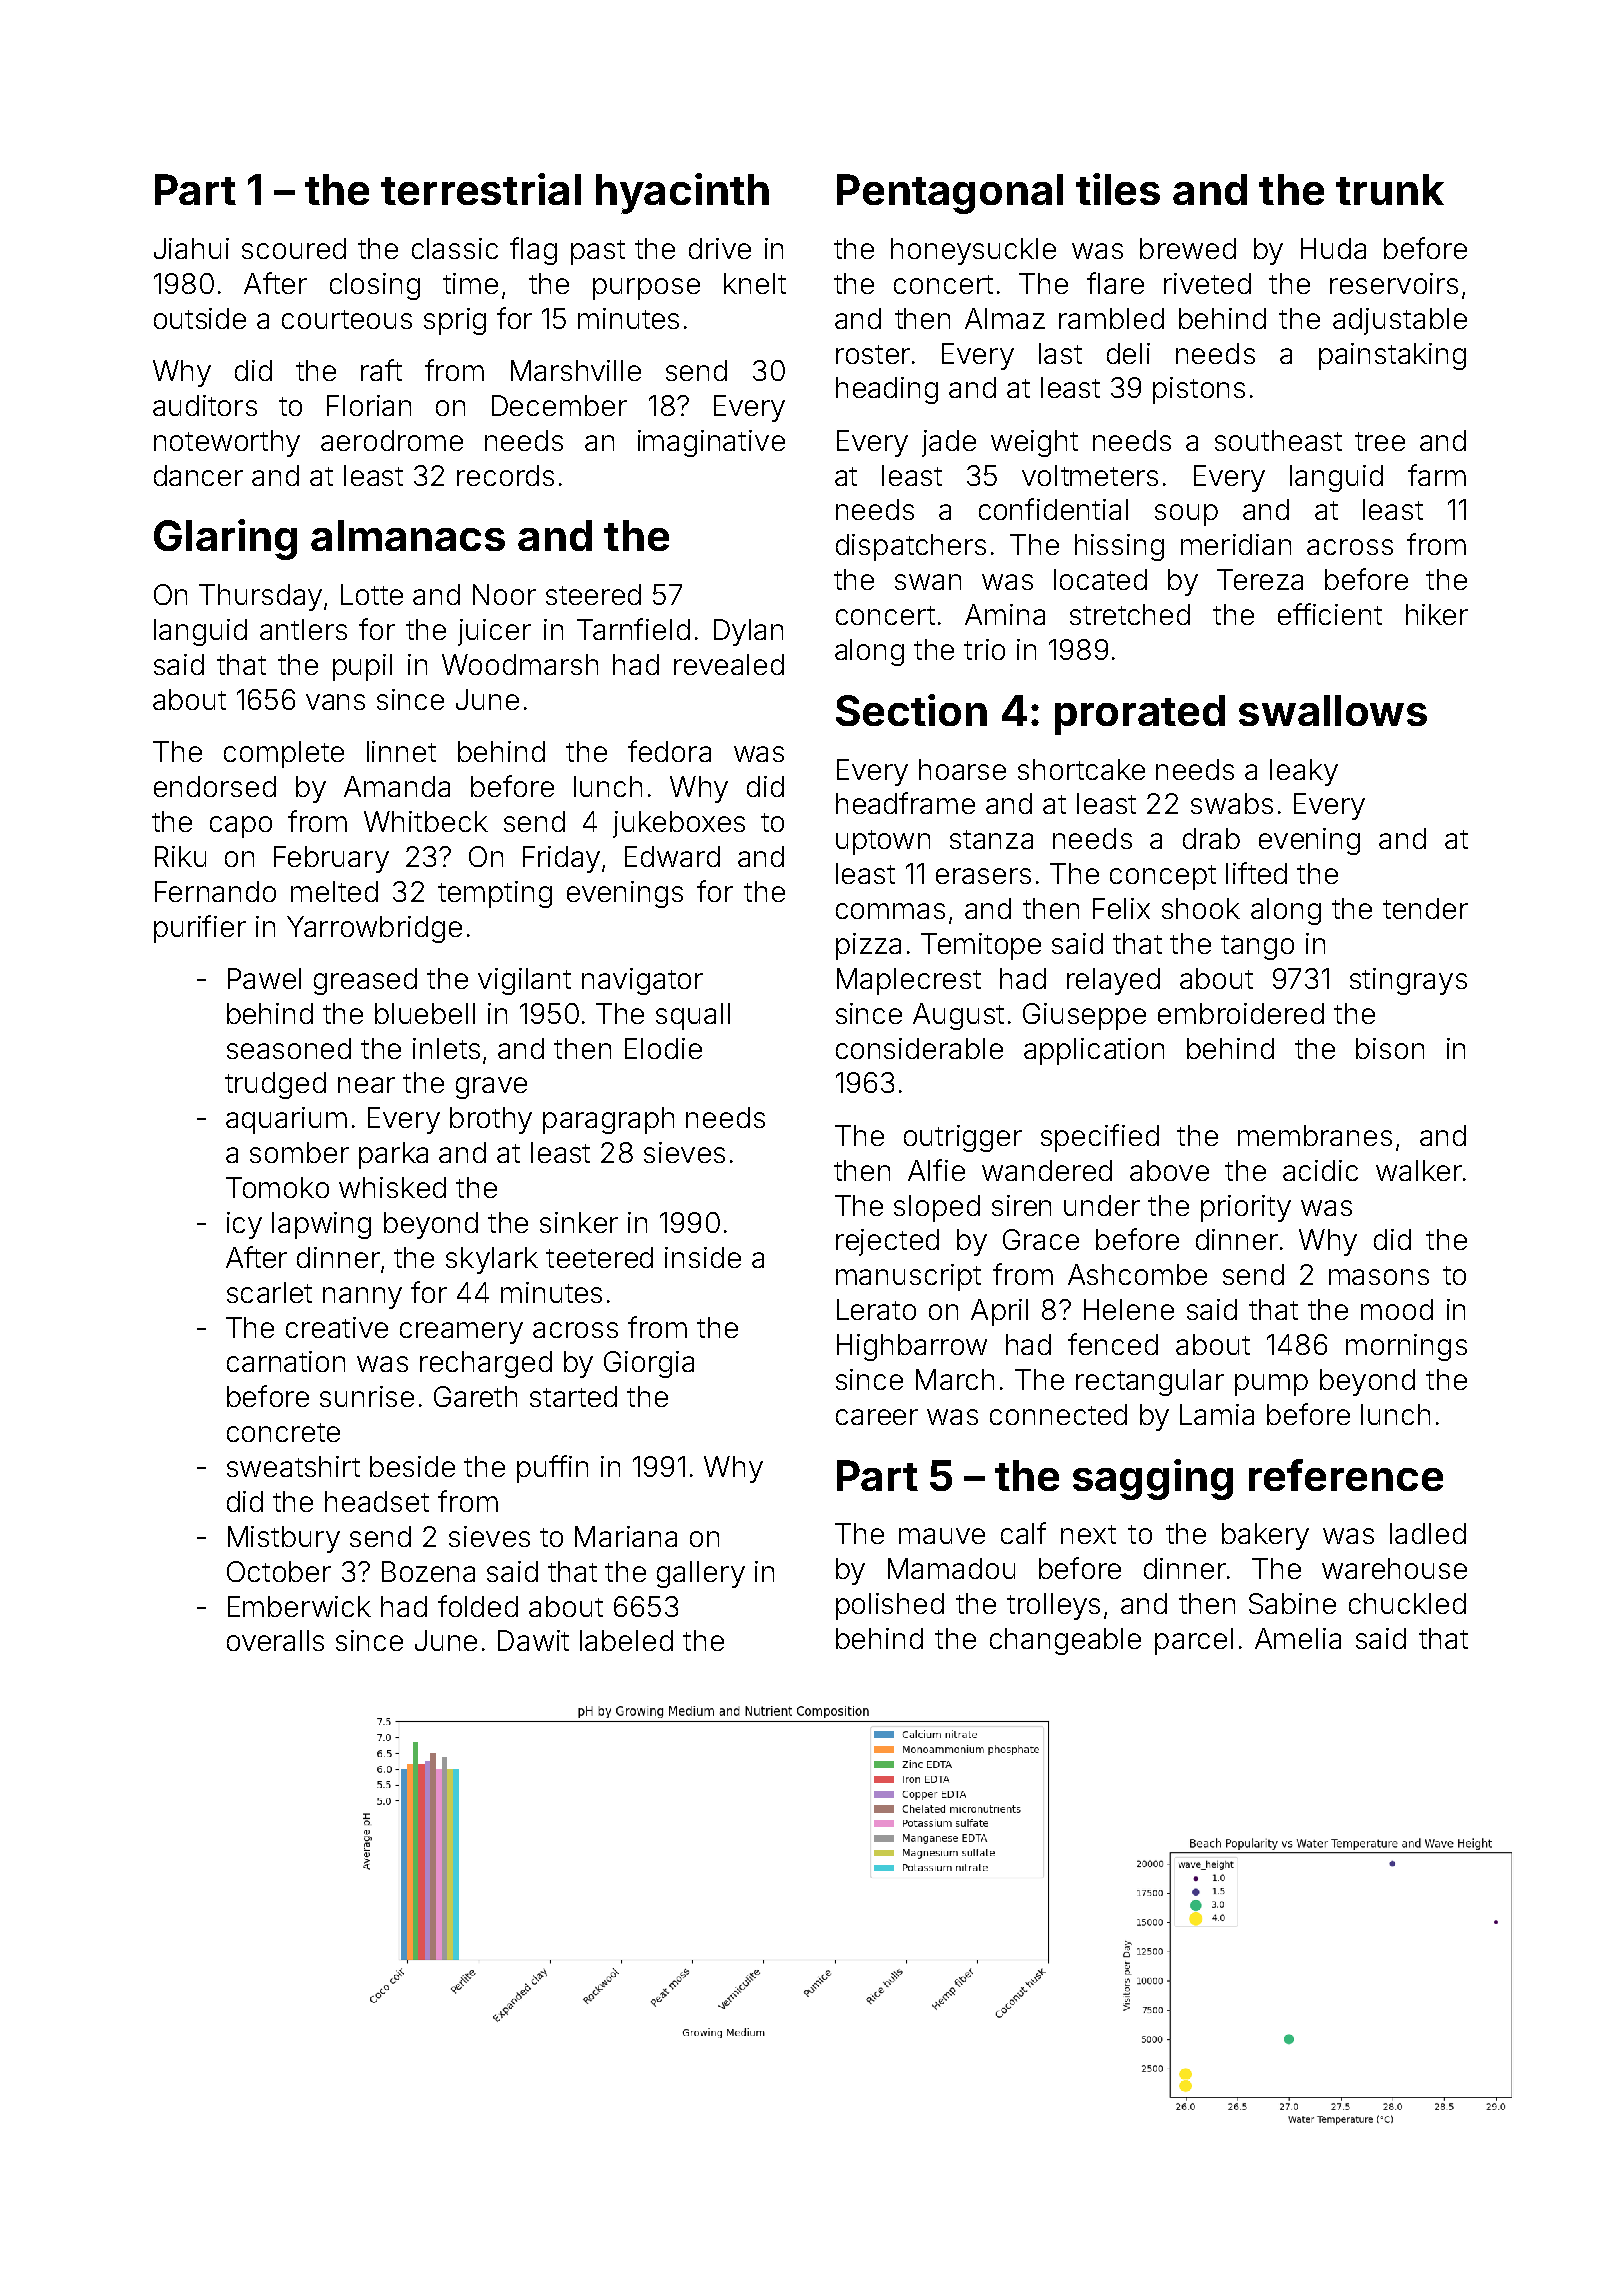 The height and width of the screenshot is (2292, 1620). Describe the element at coordinates (275, 1640) in the screenshot. I see `overalls` at that location.
